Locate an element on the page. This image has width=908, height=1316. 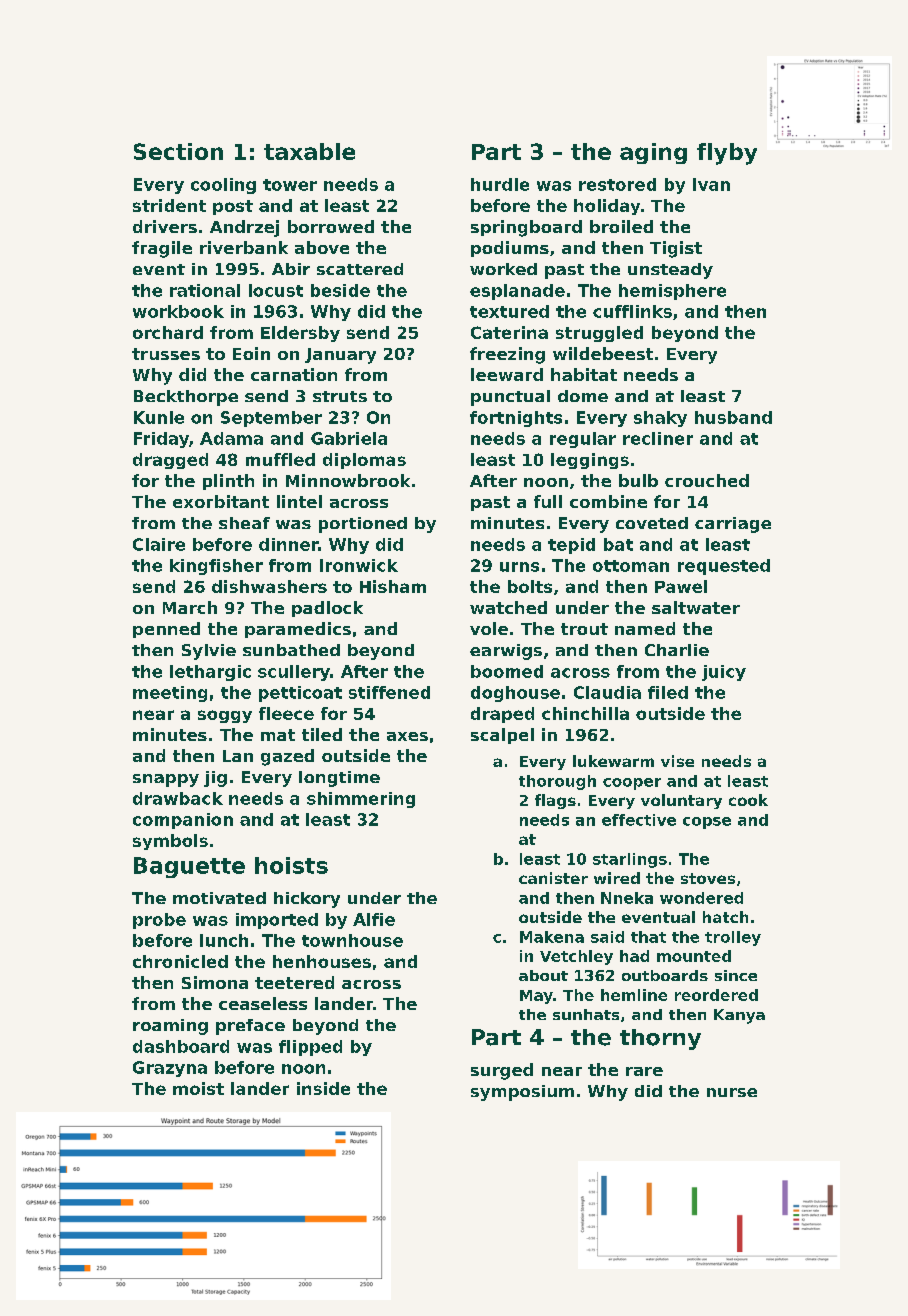
Andrzej is located at coordinates (244, 228).
